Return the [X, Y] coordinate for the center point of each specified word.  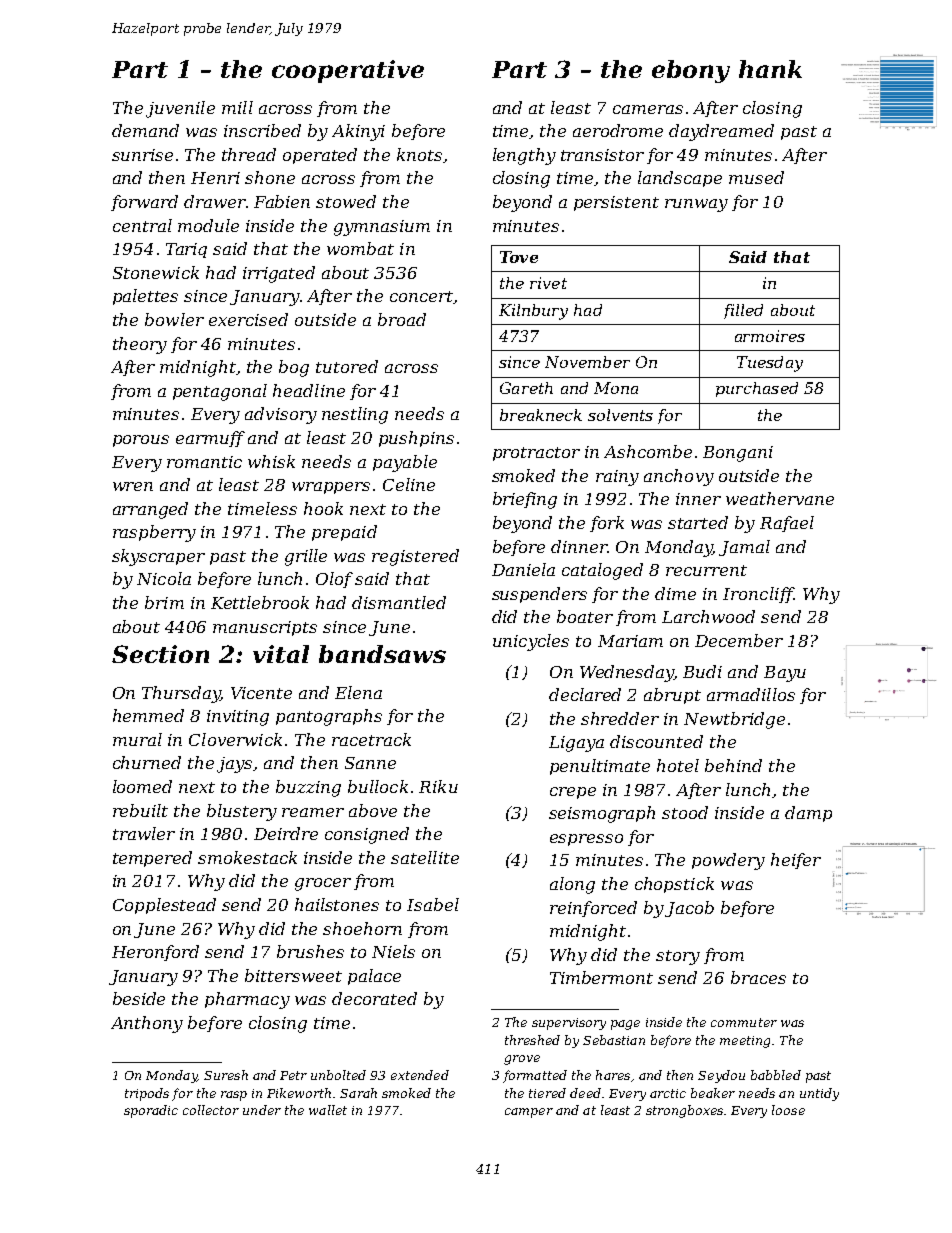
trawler [144, 833]
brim [164, 602]
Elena [358, 692]
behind [733, 765]
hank [770, 69]
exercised [248, 319]
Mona [616, 388]
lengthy [524, 156]
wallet [328, 1110]
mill [237, 107]
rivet [548, 283]
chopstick [674, 885]
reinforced [593, 909]
